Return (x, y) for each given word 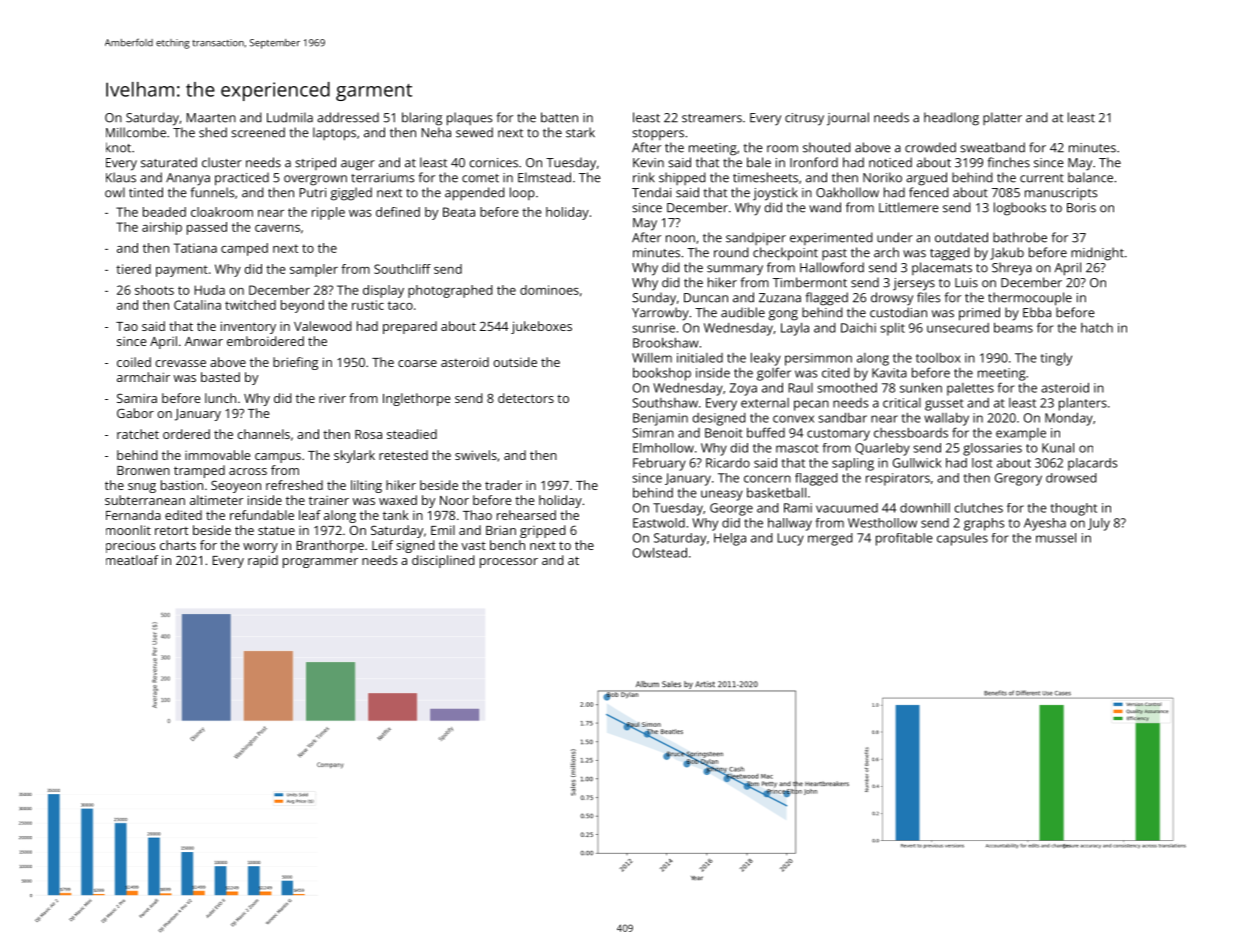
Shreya (1012, 269)
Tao (127, 326)
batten (559, 117)
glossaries (992, 449)
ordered (186, 434)
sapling (853, 464)
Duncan (706, 298)
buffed (766, 432)
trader (503, 485)
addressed (348, 117)
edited (183, 515)
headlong (951, 119)
